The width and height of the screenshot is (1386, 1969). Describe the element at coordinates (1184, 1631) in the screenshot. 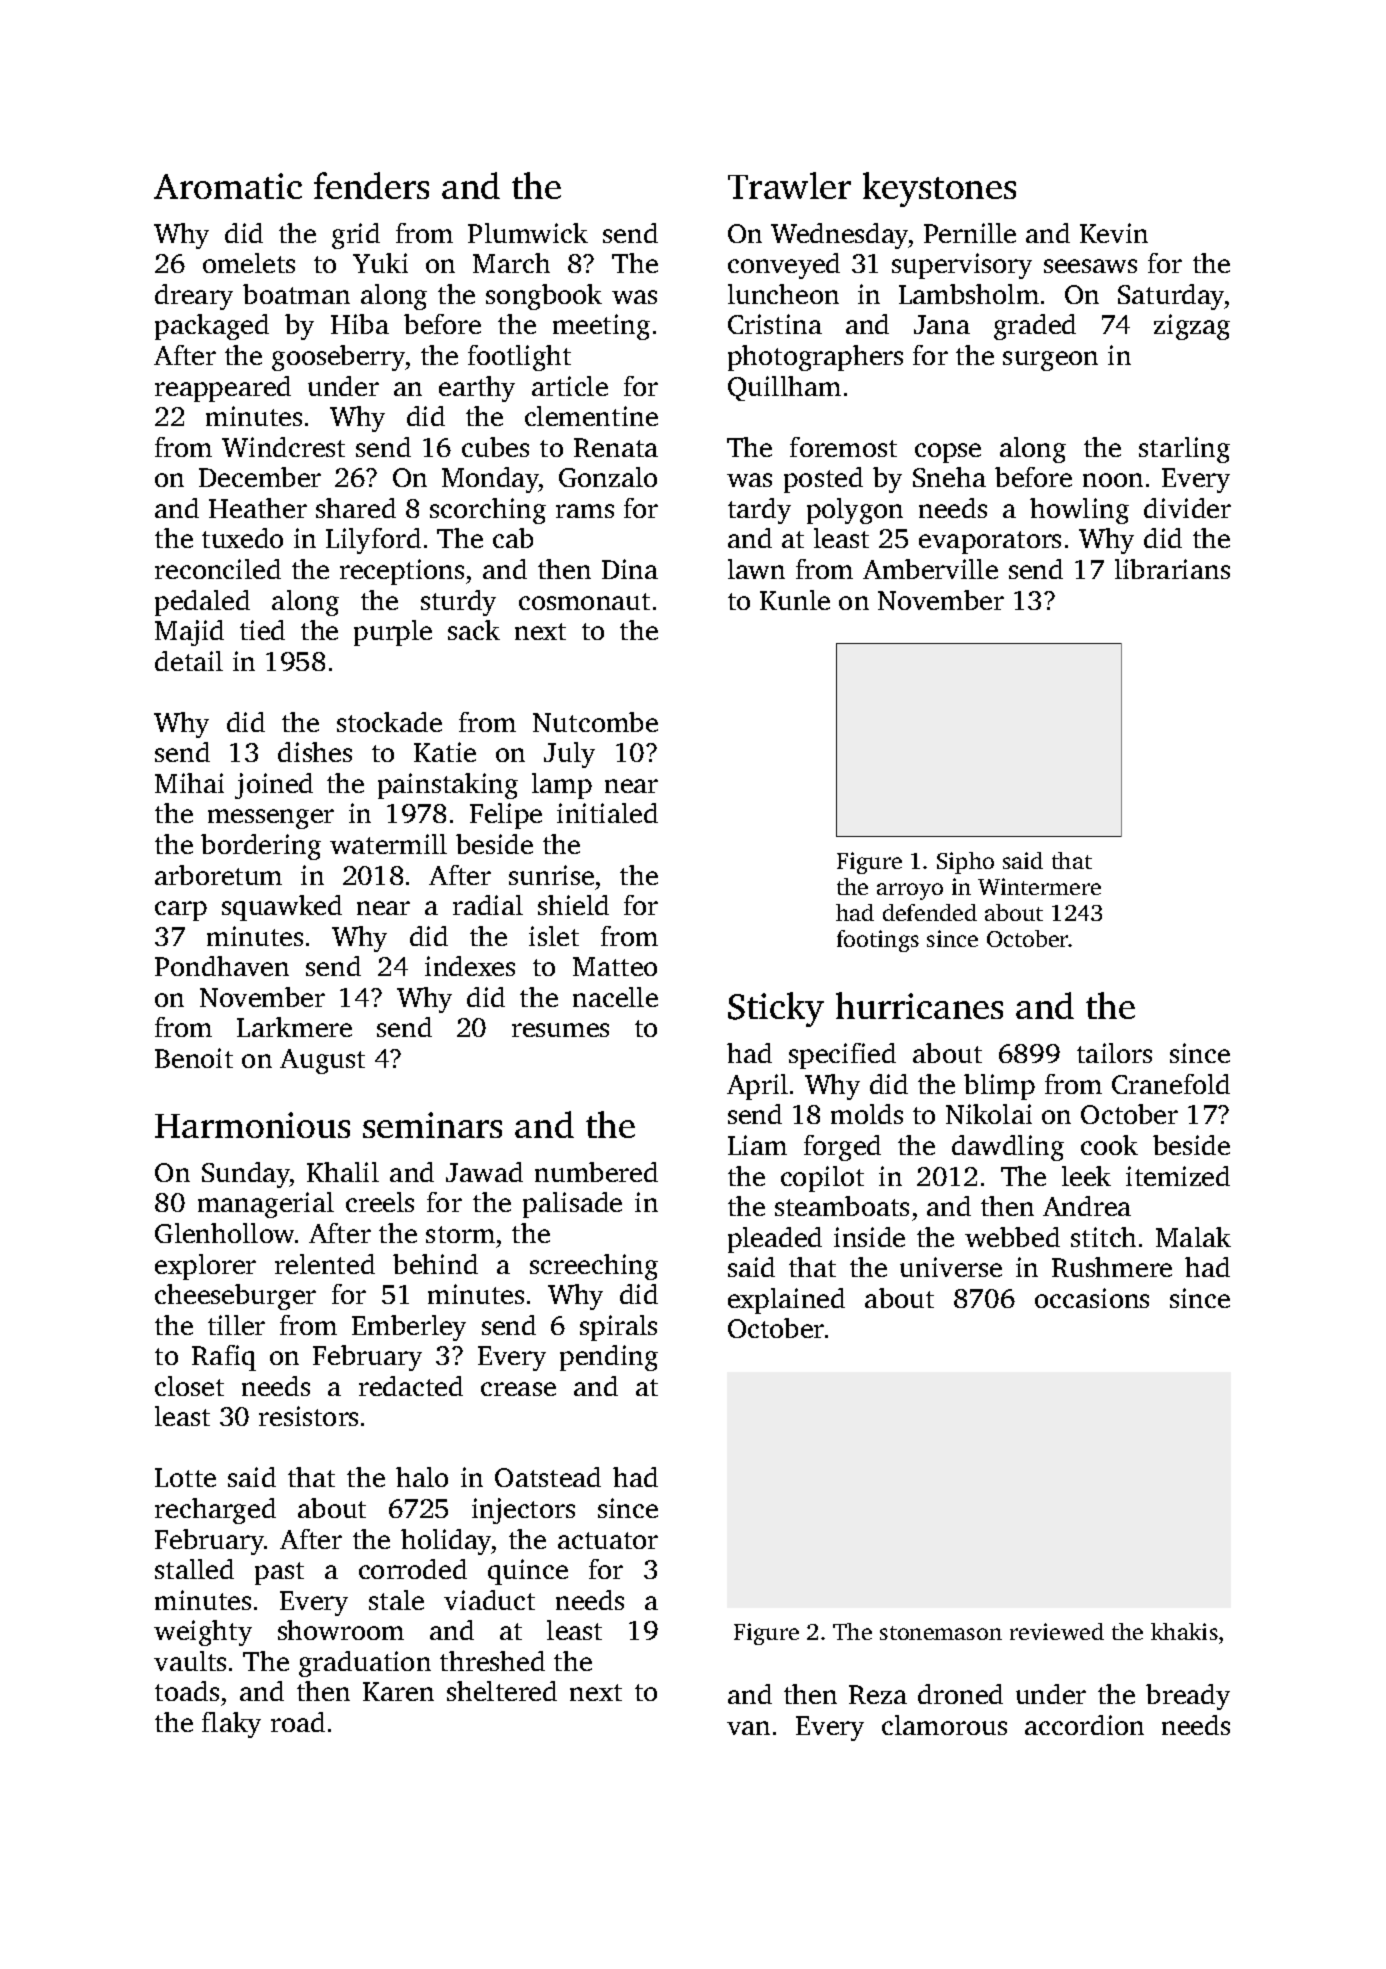

I see `khakis` at that location.
